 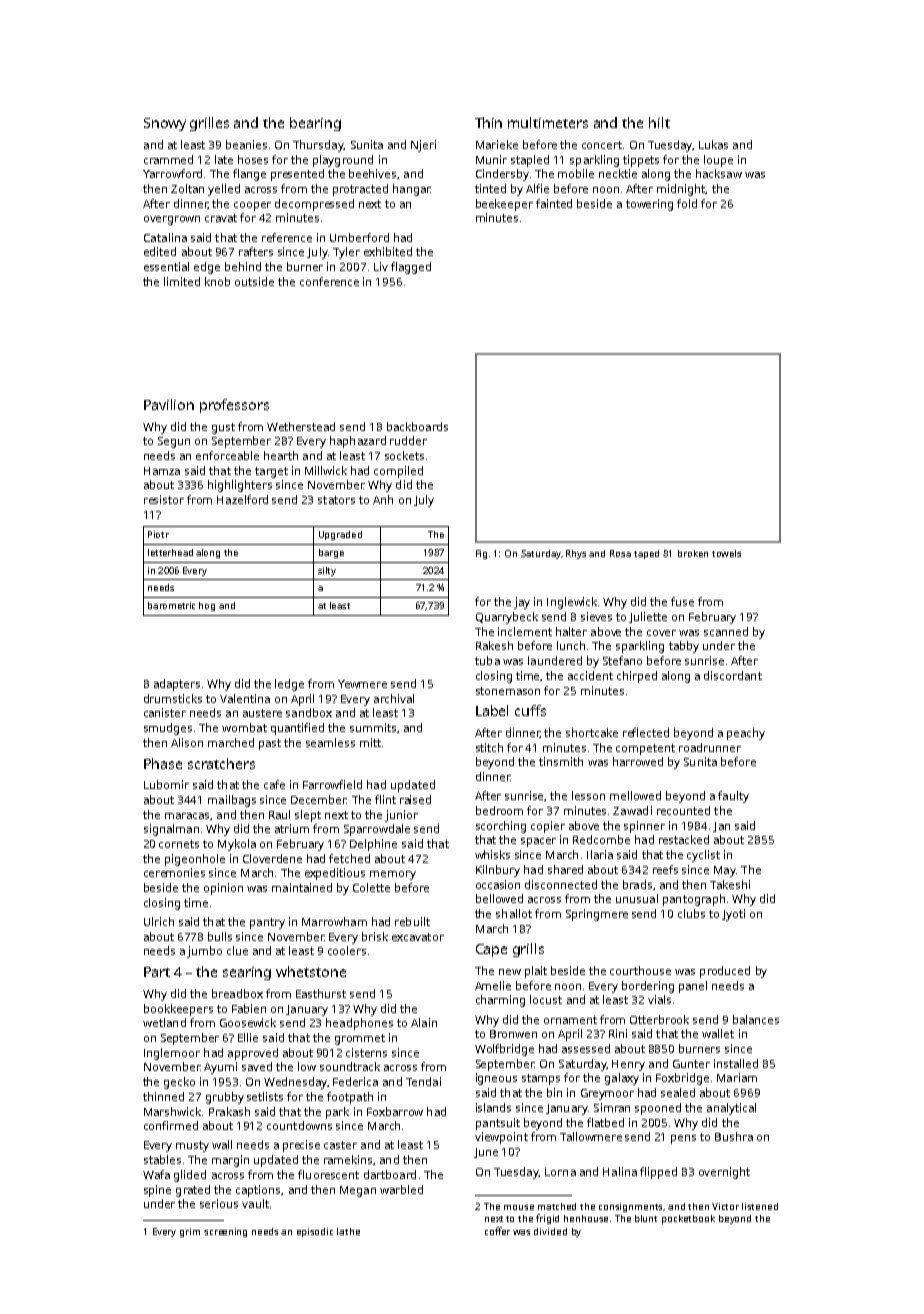 What do you see at coordinates (343, 161) in the screenshot?
I see `playground` at bounding box center [343, 161].
